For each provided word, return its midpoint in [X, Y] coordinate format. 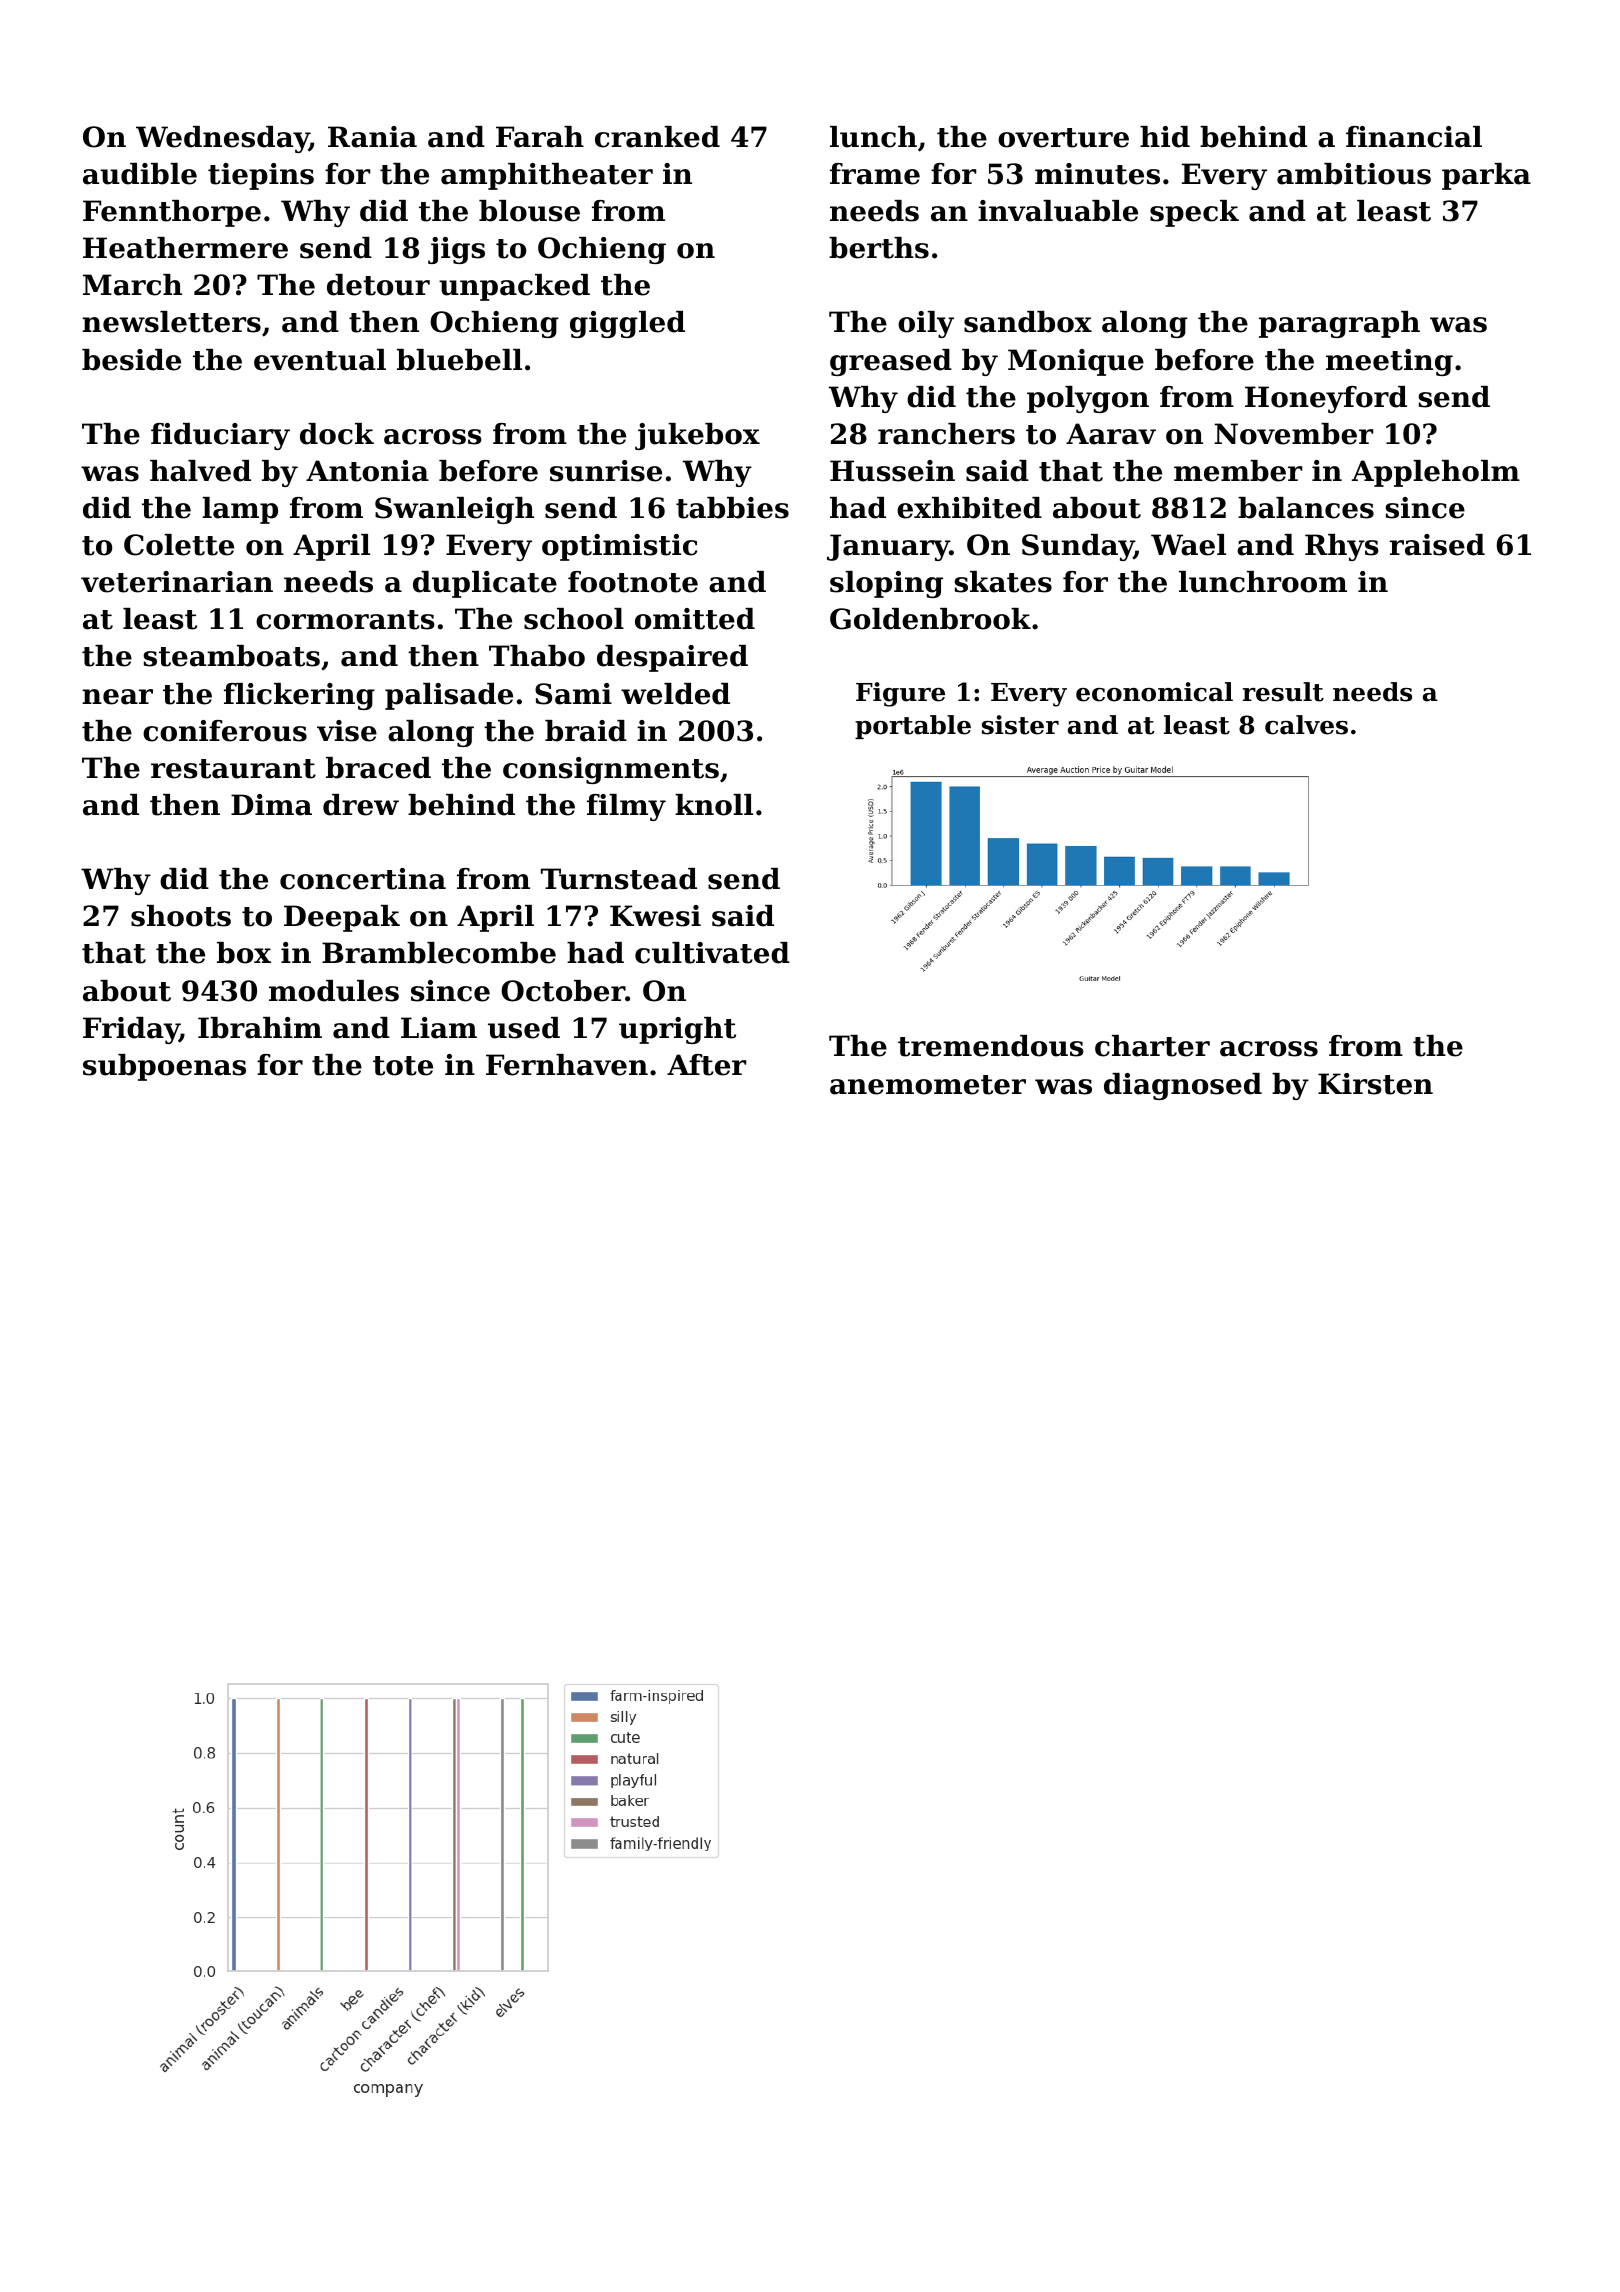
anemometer [928, 1085]
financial [1414, 137]
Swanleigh [454, 510]
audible [140, 174]
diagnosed [1183, 1086]
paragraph [1339, 324]
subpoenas [164, 1067]
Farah [540, 137]
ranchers [946, 434]
